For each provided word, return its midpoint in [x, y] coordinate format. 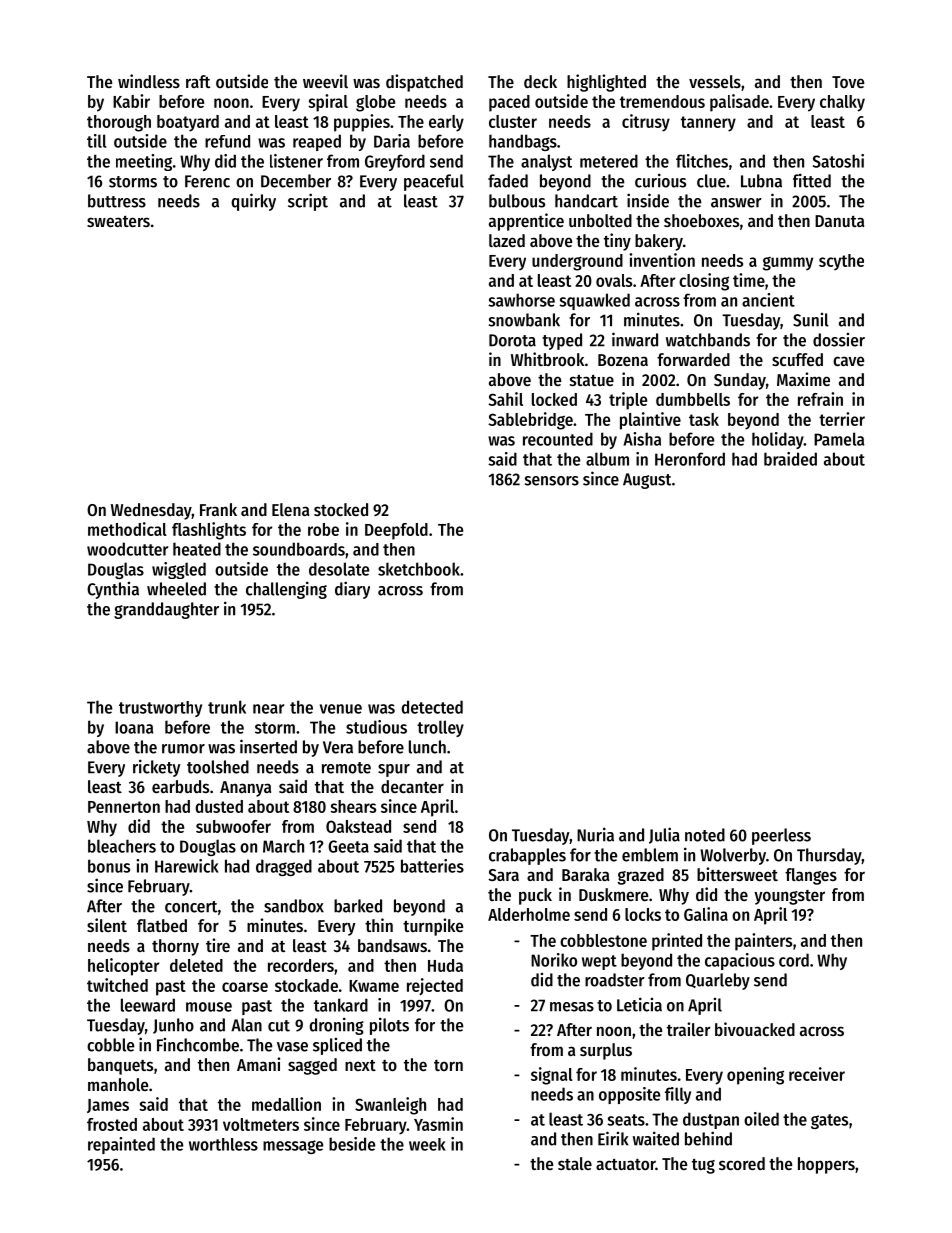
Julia [664, 835]
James [108, 1106]
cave [848, 361]
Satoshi [838, 161]
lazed [507, 240]
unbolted [600, 220]
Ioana [134, 727]
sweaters [118, 221]
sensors [552, 481]
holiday [778, 440]
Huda [445, 965]
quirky [253, 202]
